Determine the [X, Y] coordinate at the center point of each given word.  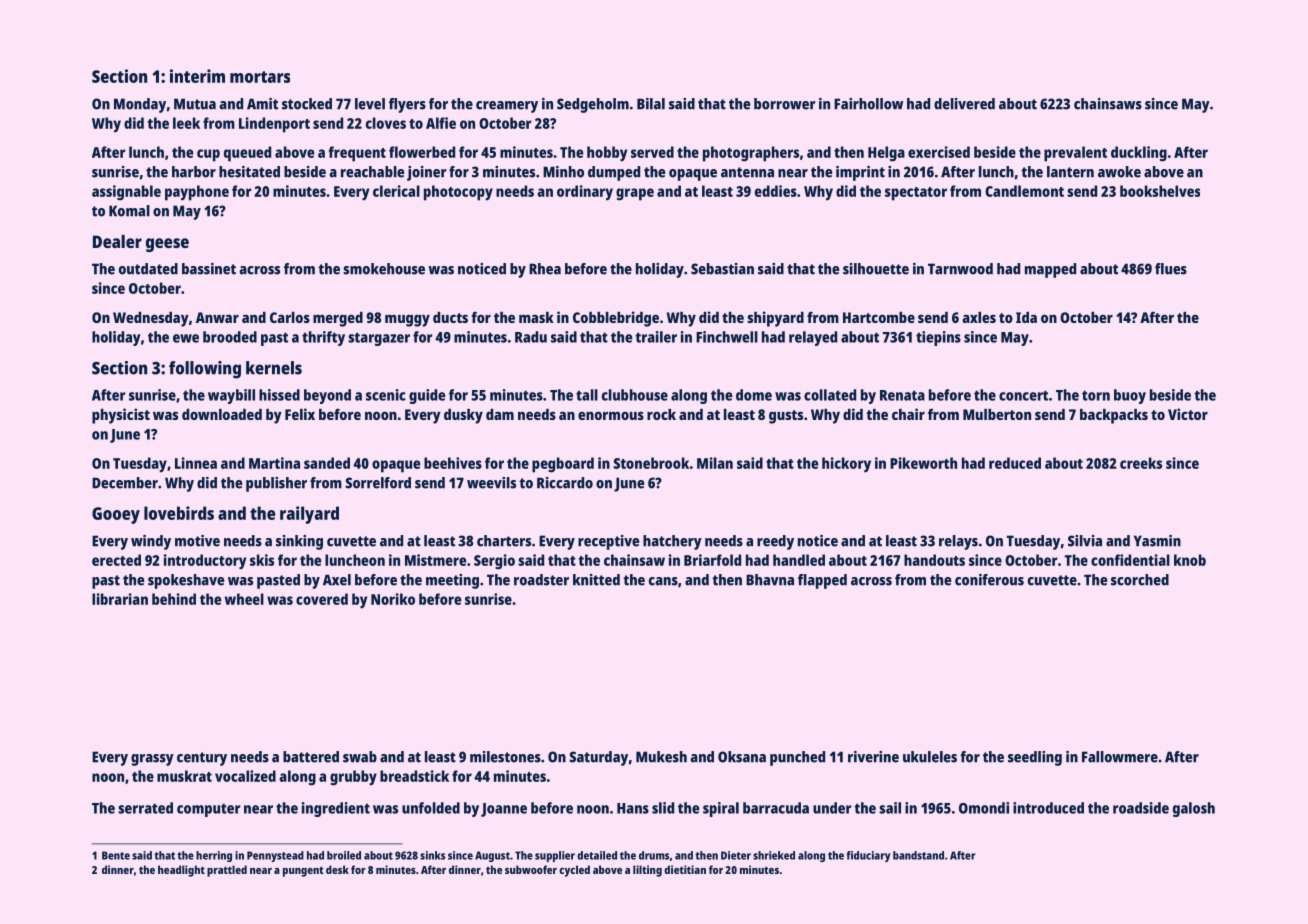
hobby [607, 154]
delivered [964, 104]
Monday [140, 105]
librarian [120, 599]
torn [1096, 395]
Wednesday [151, 319]
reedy [775, 542]
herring [214, 856]
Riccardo [565, 483]
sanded [327, 463]
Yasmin [1157, 541]
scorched [1140, 580]
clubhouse [635, 395]
